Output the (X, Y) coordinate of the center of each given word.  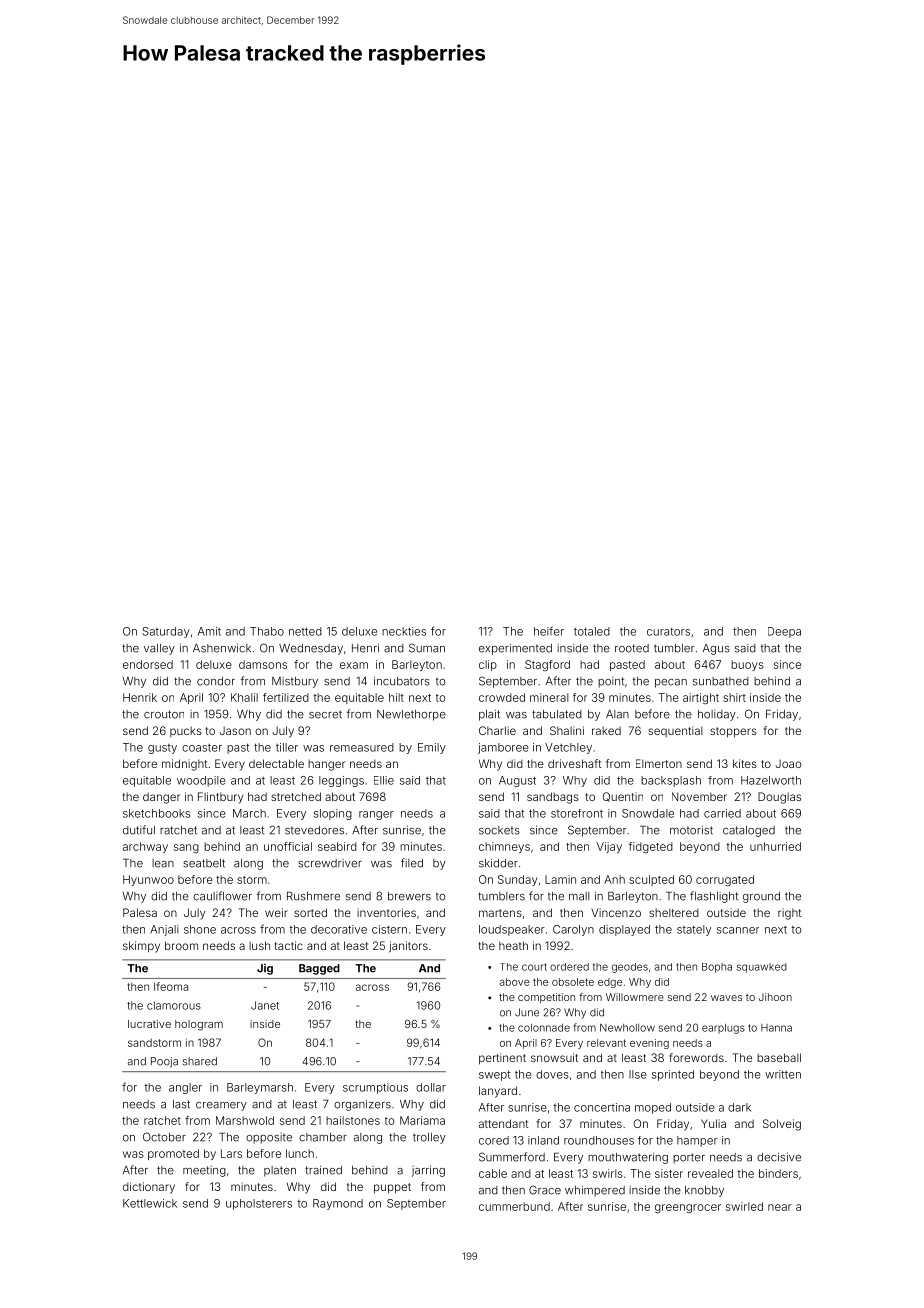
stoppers (733, 732)
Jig (265, 969)
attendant (504, 1123)
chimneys (504, 847)
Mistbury (295, 682)
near (780, 1207)
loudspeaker (512, 930)
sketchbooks (156, 813)
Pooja (164, 1062)
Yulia (713, 1123)
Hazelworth (771, 780)
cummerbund (514, 1206)
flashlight (714, 897)
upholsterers (259, 1204)
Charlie (497, 730)
